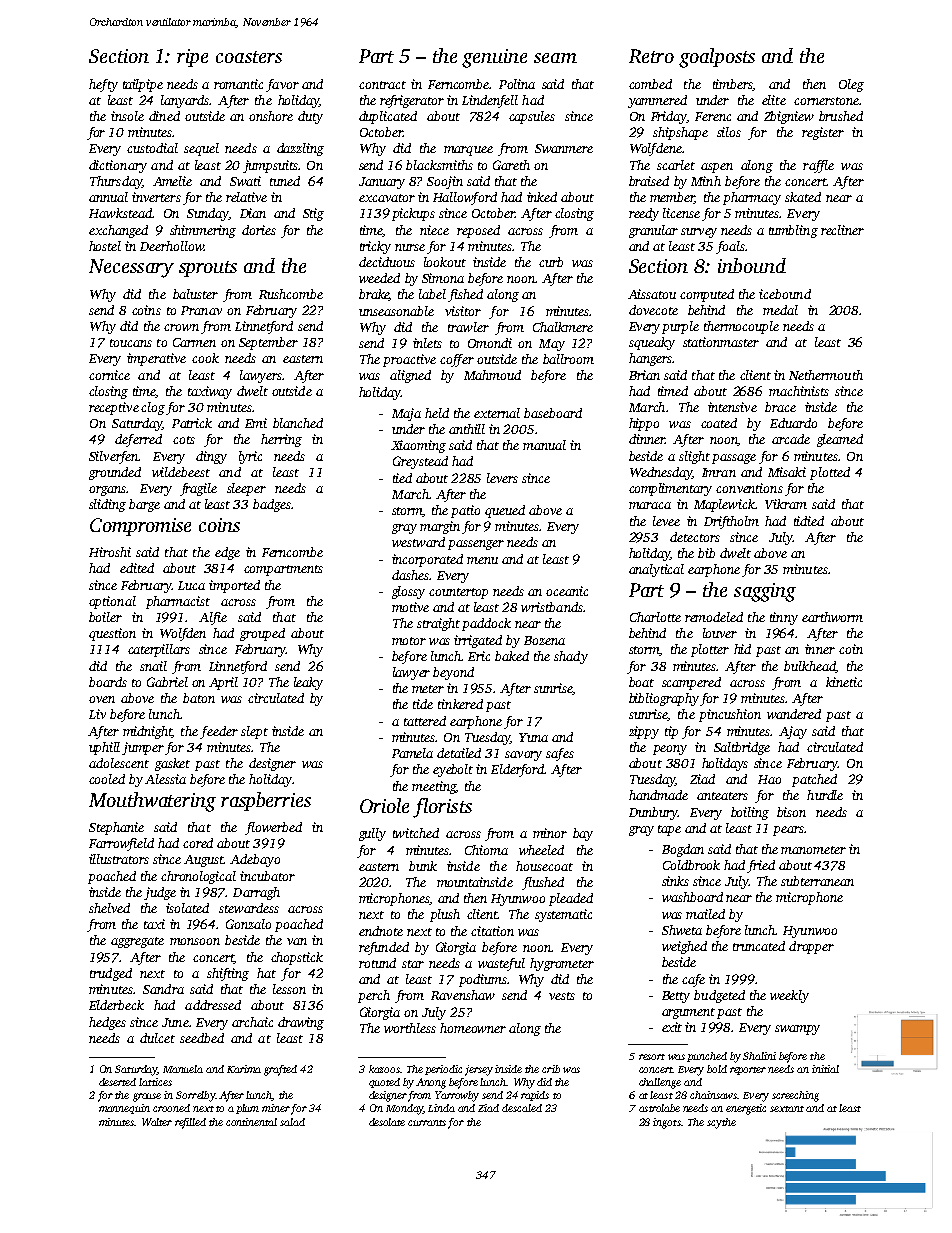 This screenshot has height=1233, width=952. I want to click on coasters, so click(249, 57).
